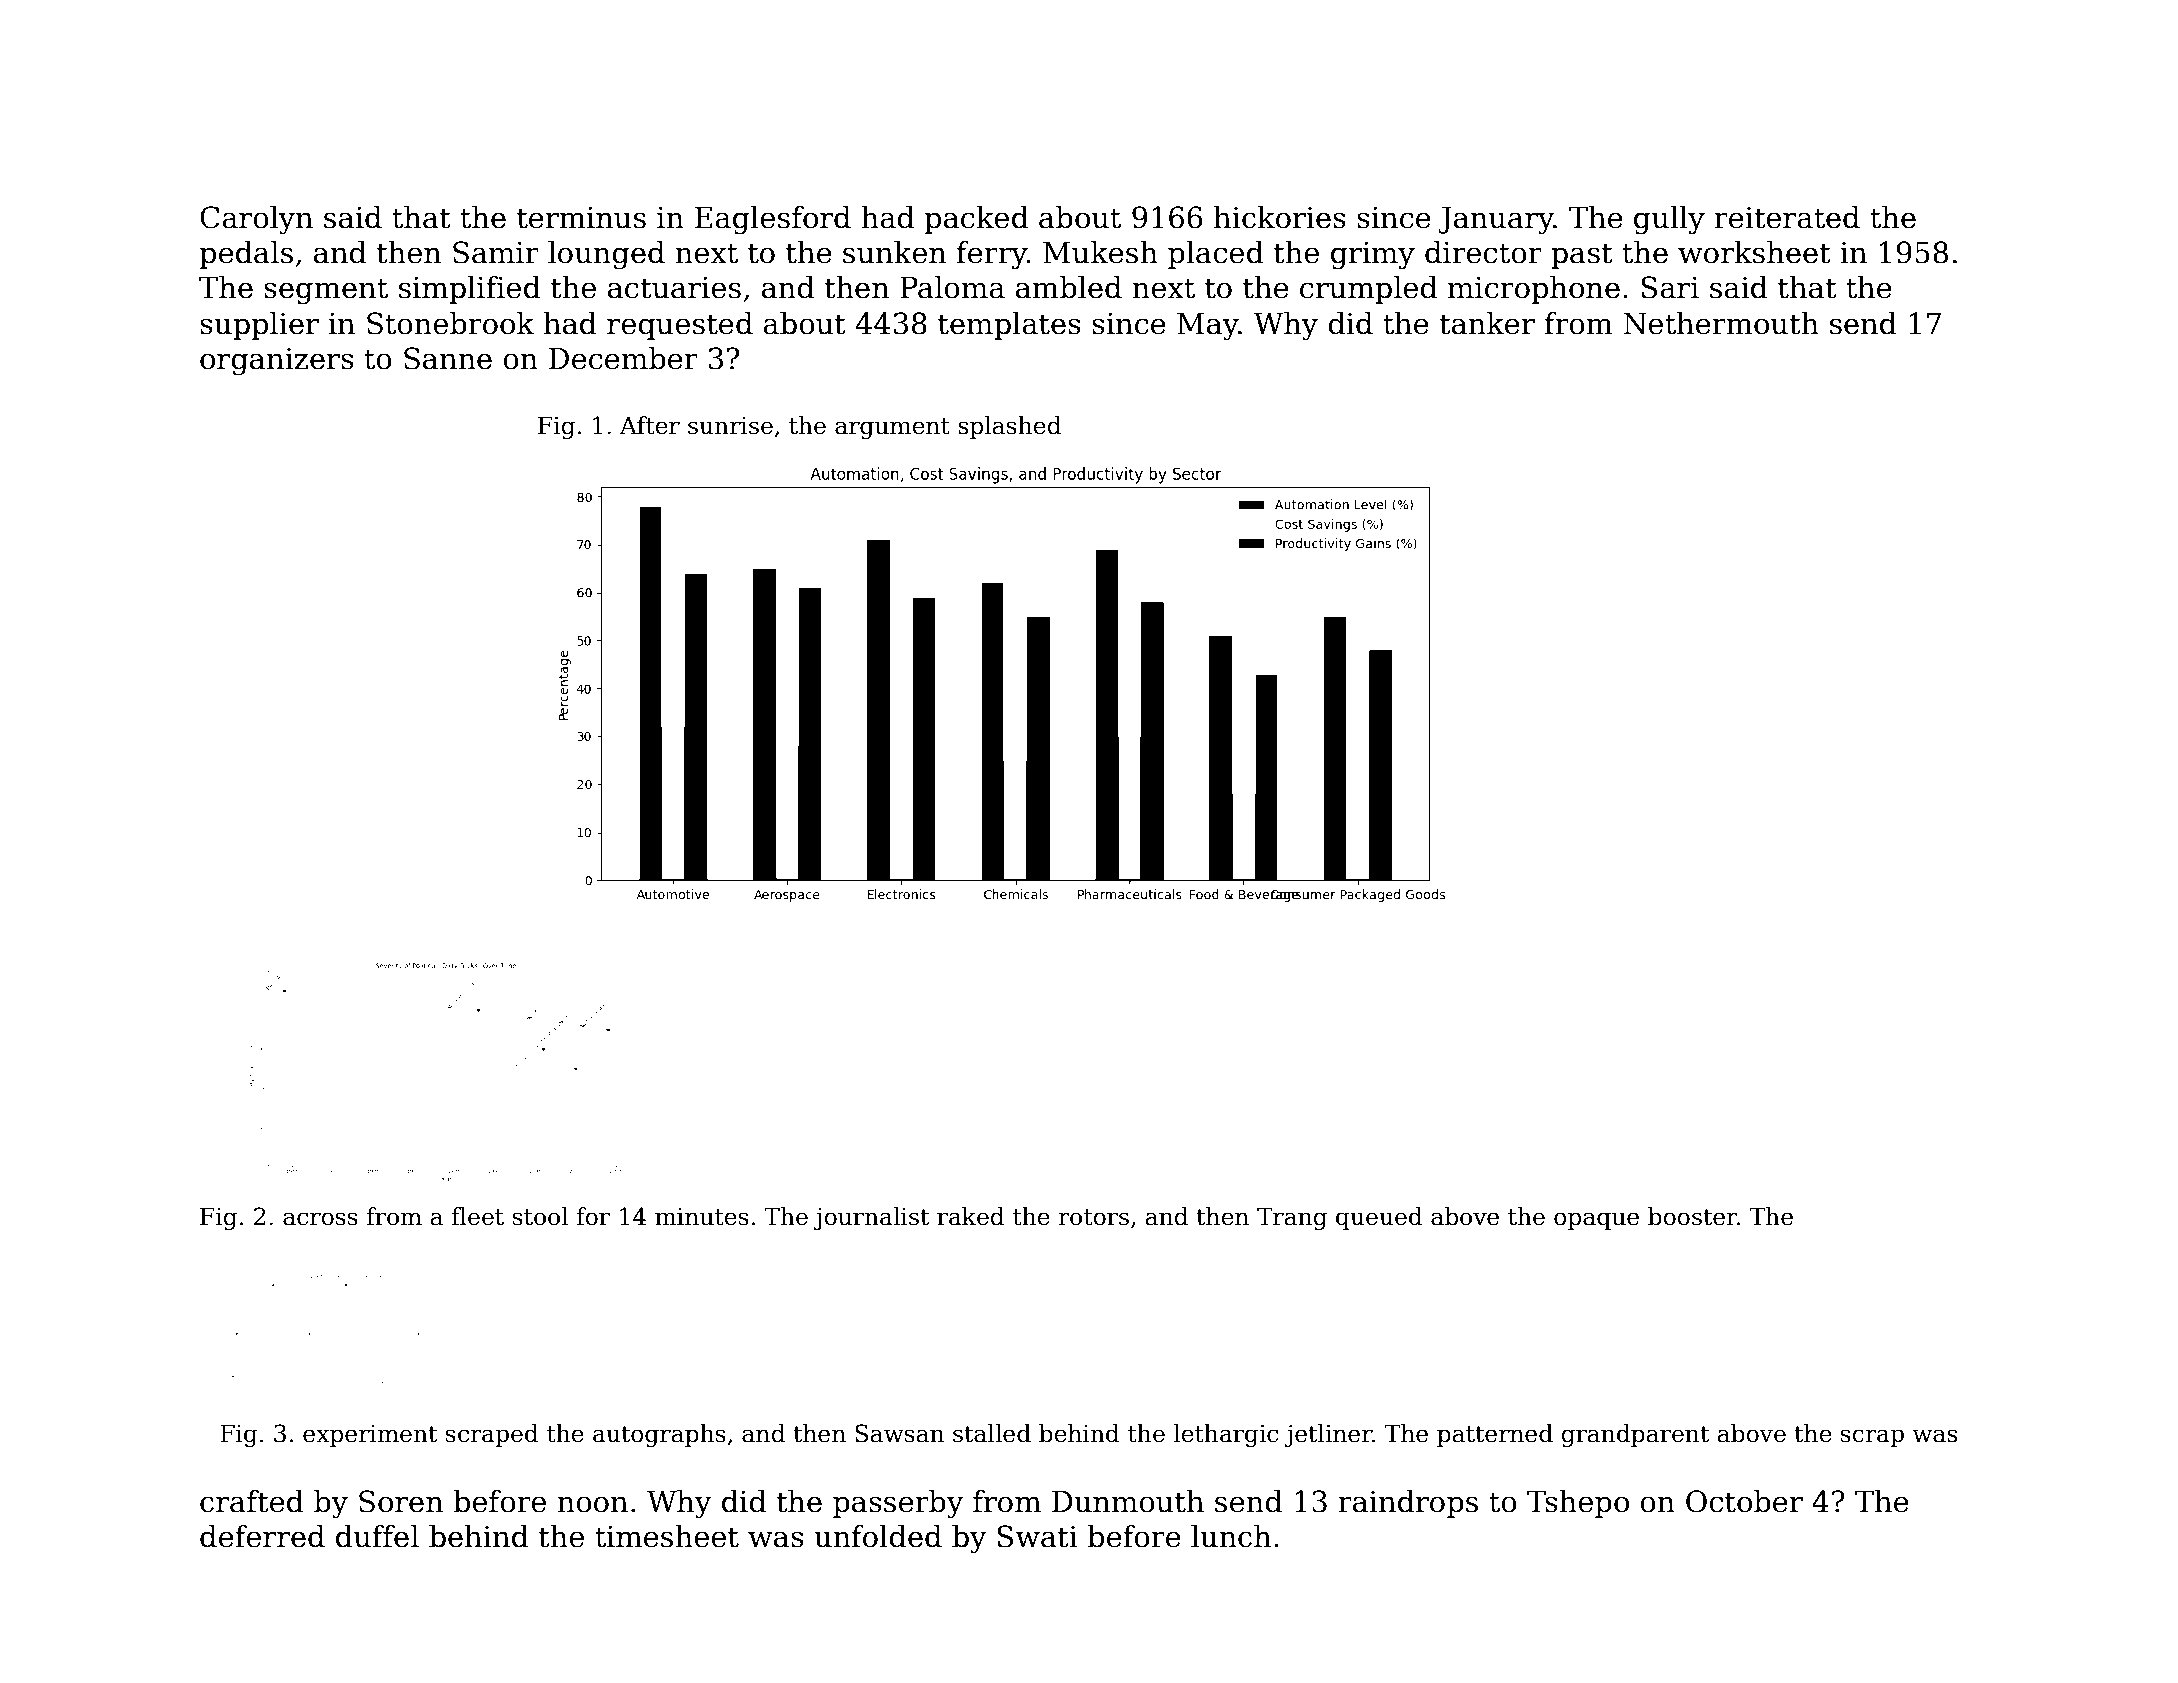 The width and height of the image is (2178, 1683). I want to click on tanker, so click(1487, 323).
